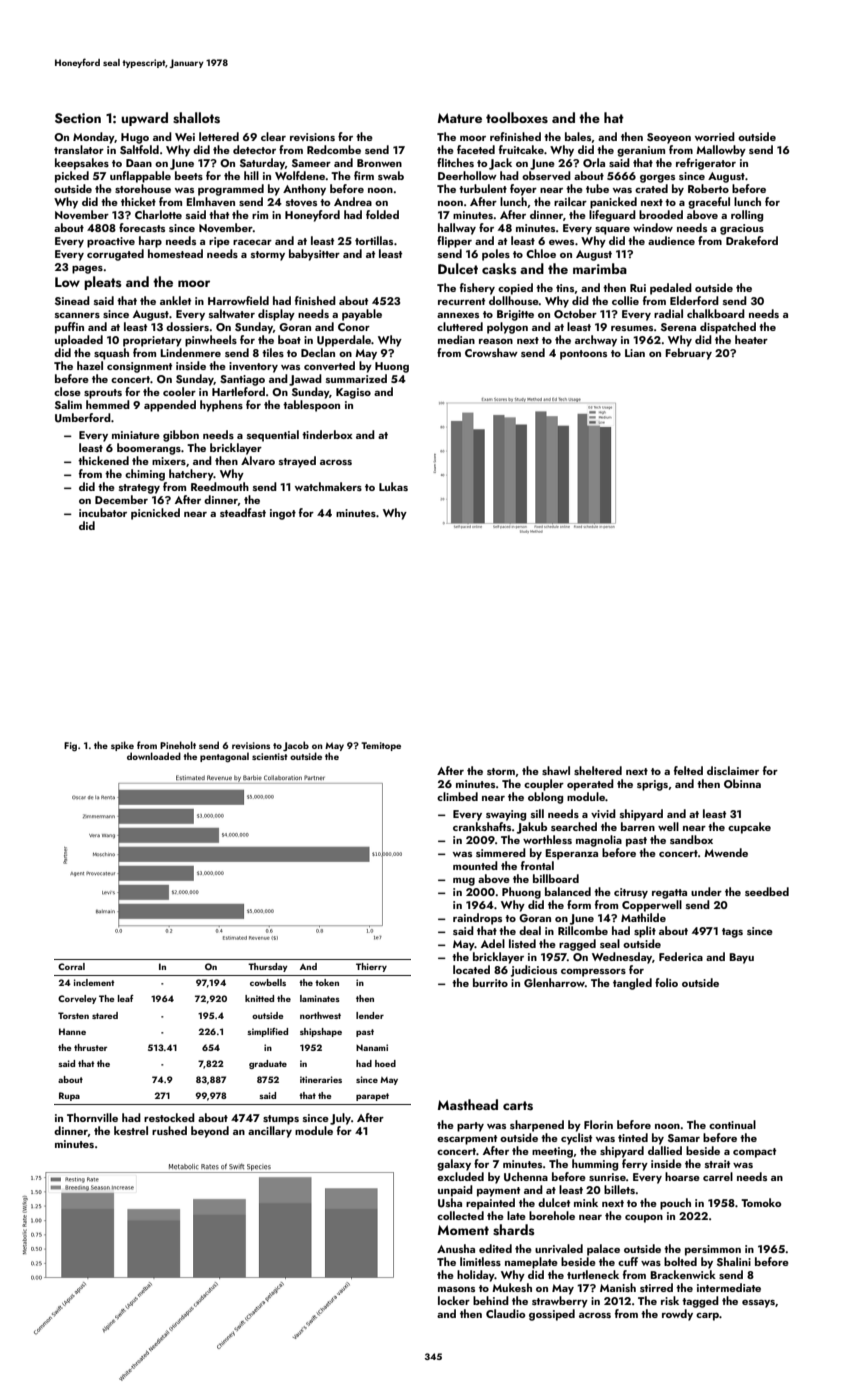 The image size is (849, 1400). I want to click on toolboxes, so click(517, 118).
